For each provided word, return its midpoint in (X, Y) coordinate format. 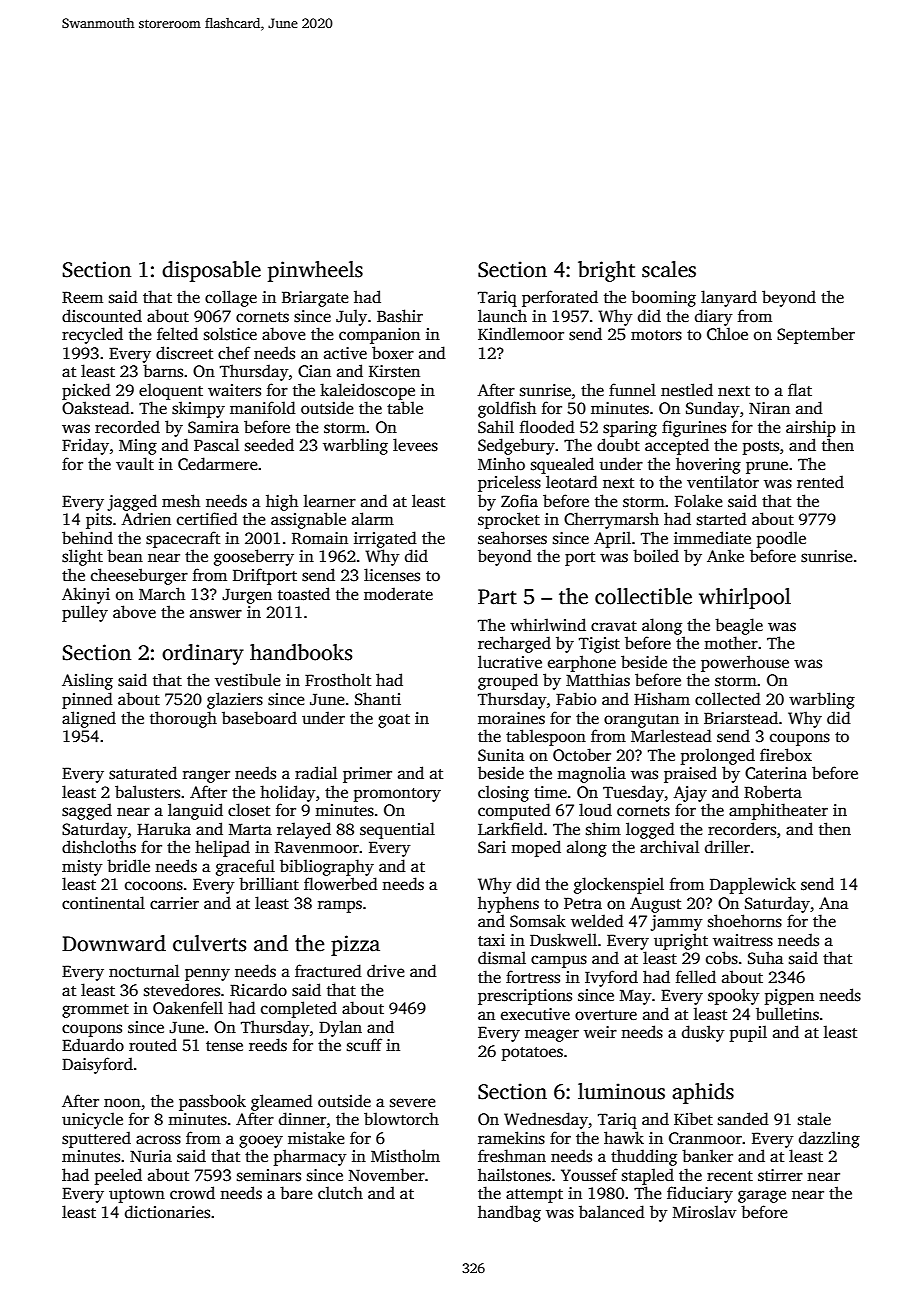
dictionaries (167, 1212)
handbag (509, 1213)
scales (669, 269)
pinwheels (315, 271)
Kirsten (394, 371)
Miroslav (705, 1212)
